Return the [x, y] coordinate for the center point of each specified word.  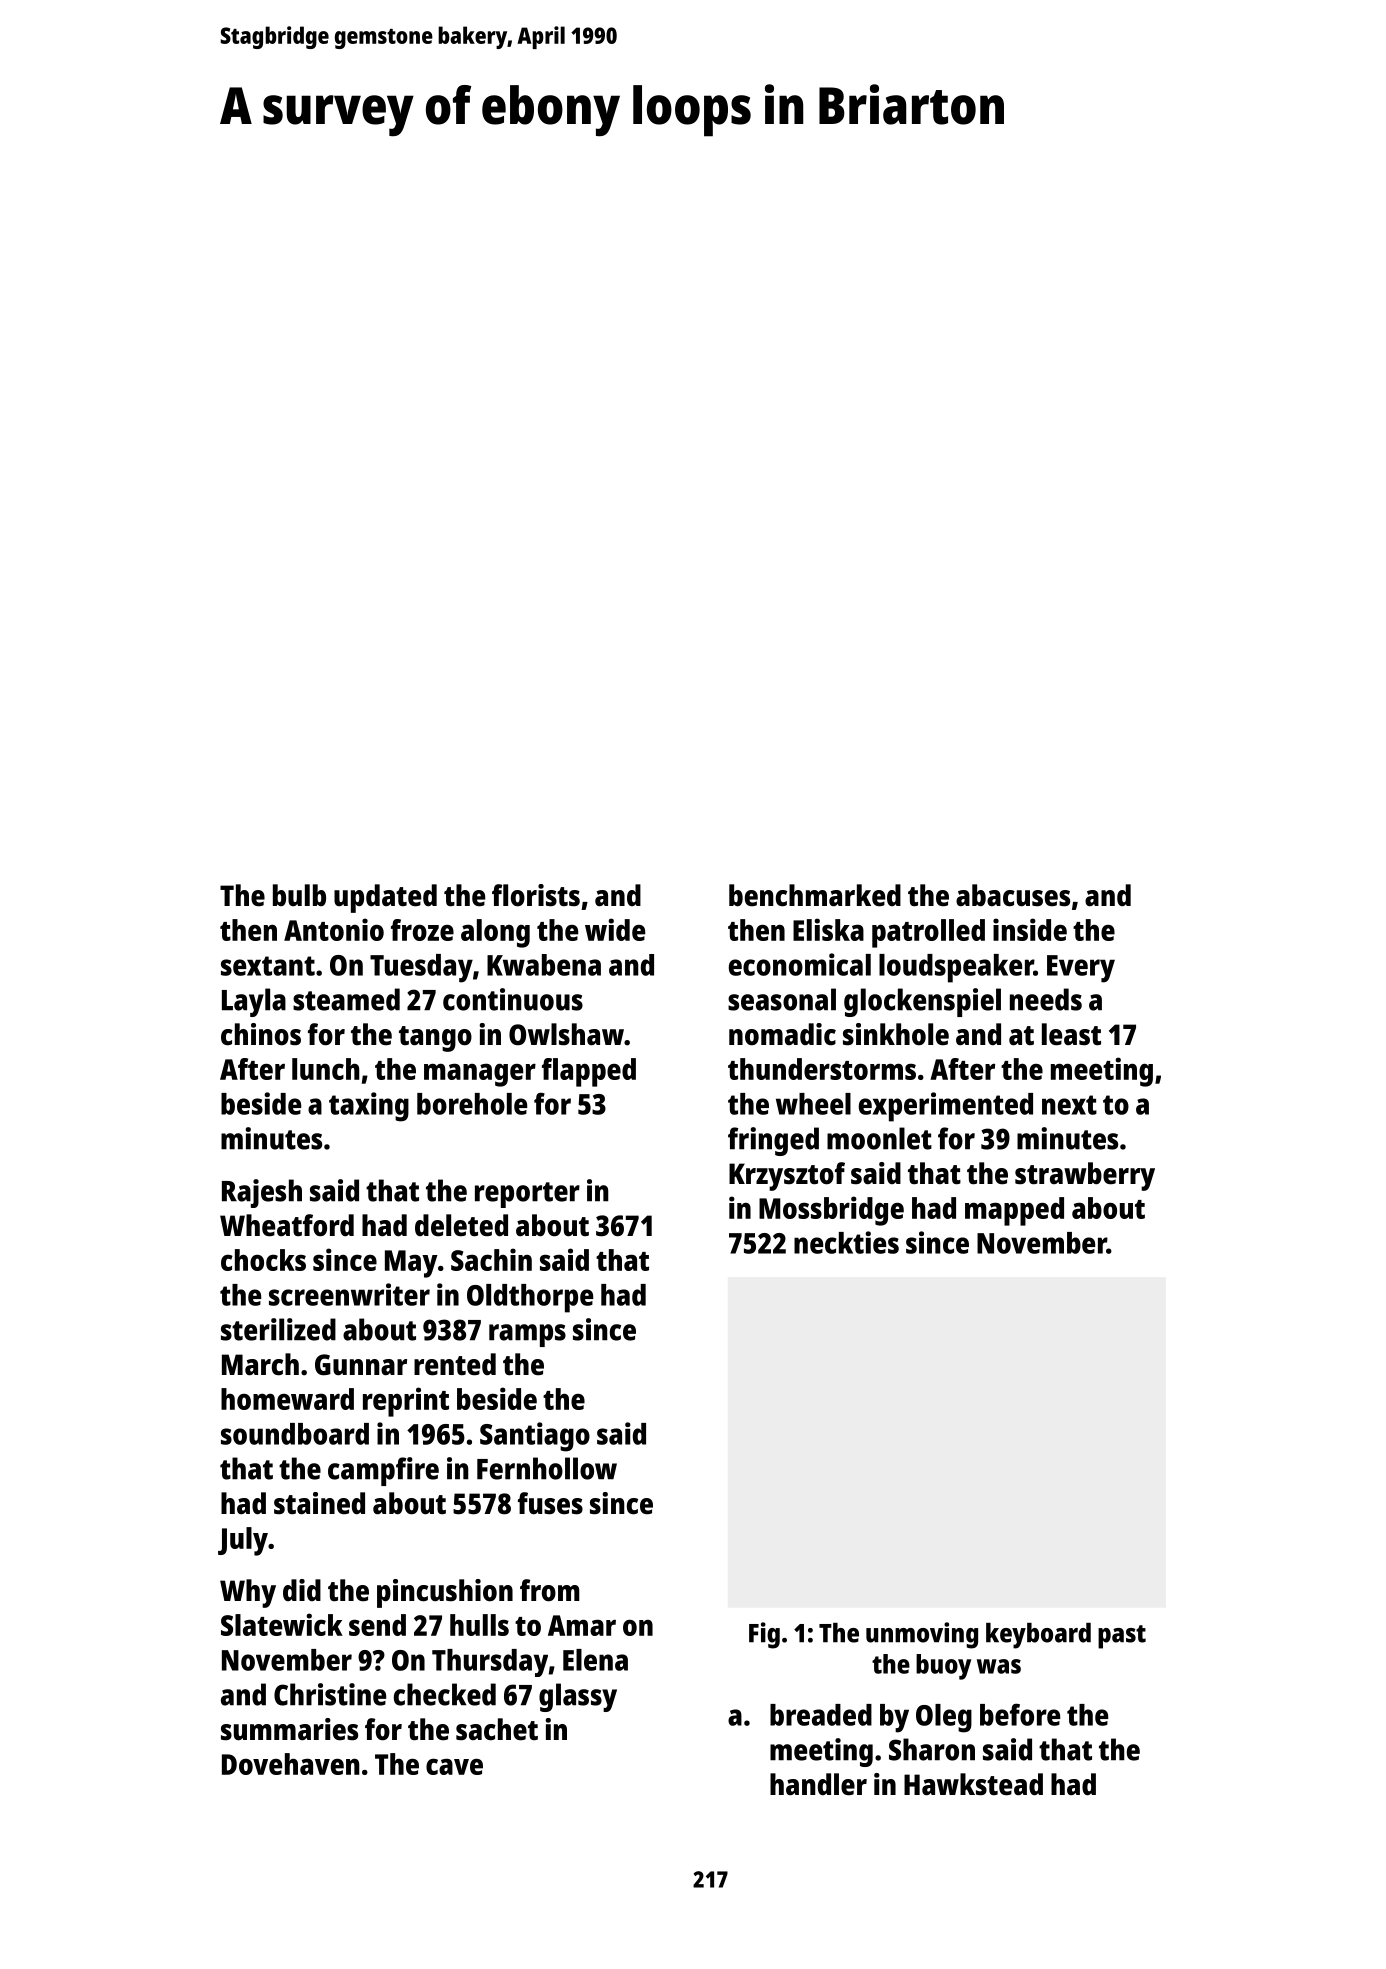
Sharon [932, 1749]
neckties [846, 1242]
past [1122, 1637]
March [260, 1364]
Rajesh [262, 1193]
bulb [299, 895]
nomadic [782, 1034]
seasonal [782, 999]
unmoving [922, 1635]
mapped [1014, 1211]
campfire [383, 1471]
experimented [946, 1107]
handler [818, 1784]
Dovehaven [291, 1764]
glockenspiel [922, 1002]
